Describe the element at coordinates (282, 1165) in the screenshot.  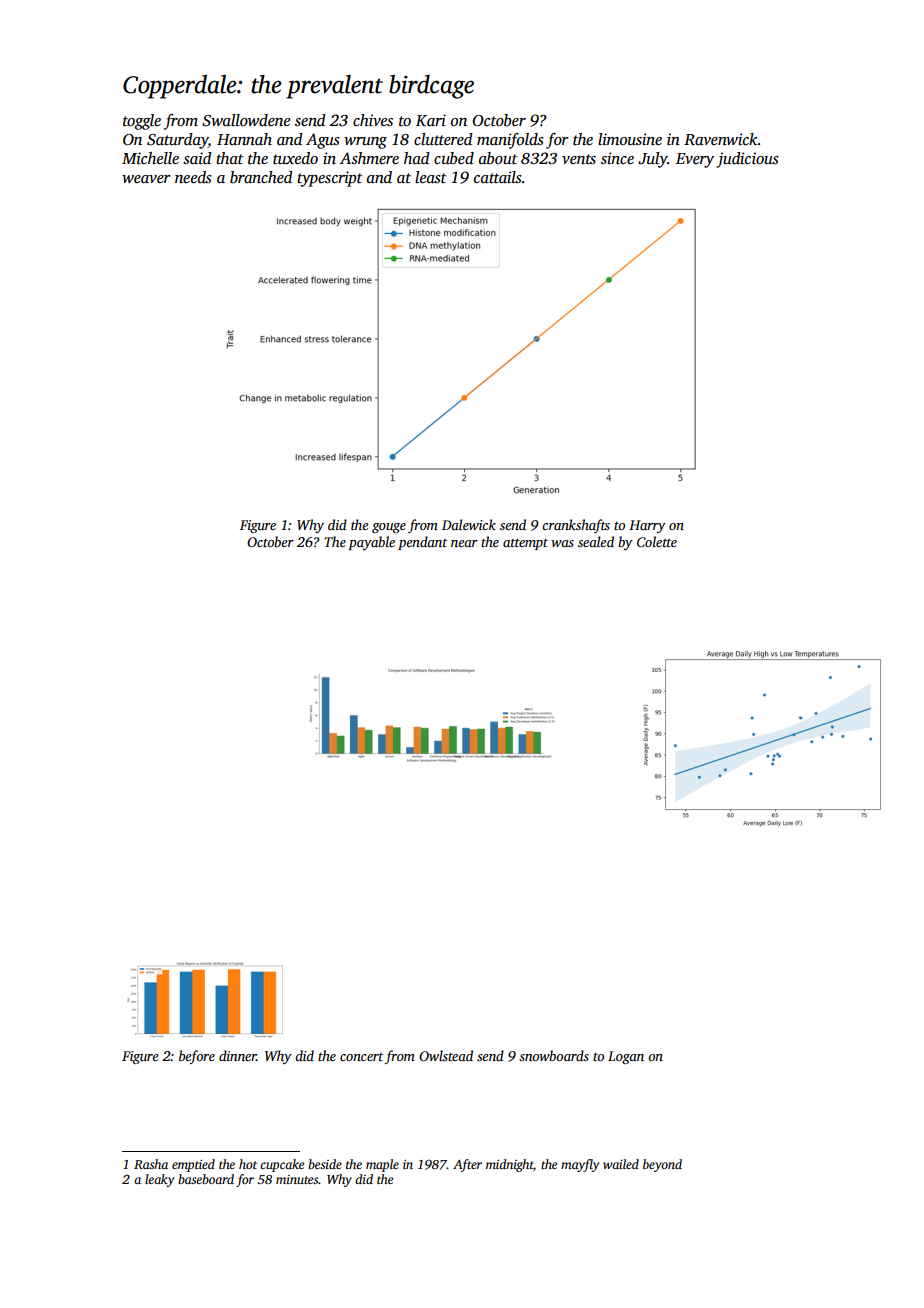
I see `cupcake` at that location.
